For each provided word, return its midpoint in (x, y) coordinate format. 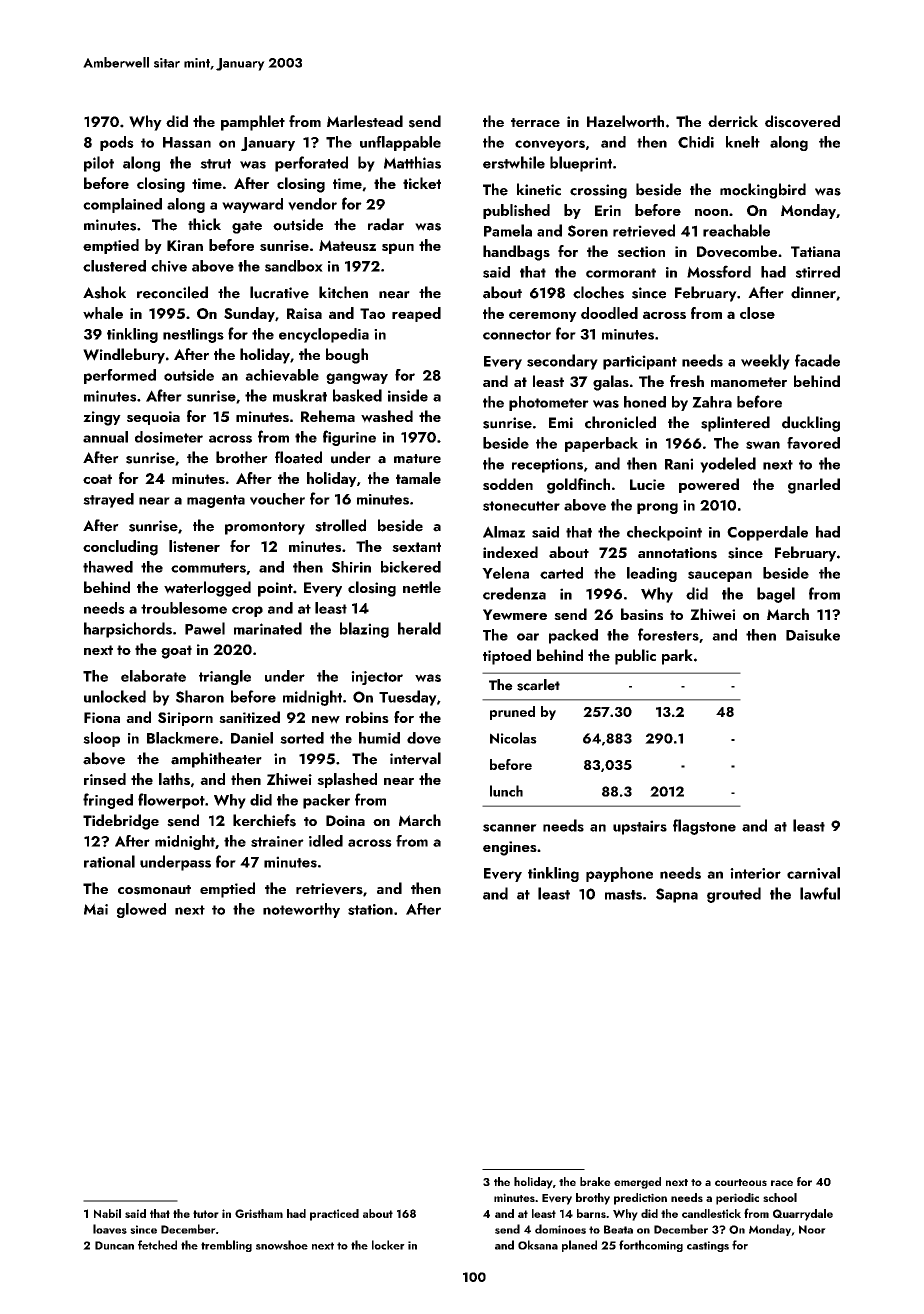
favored (813, 443)
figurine (349, 438)
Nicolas (513, 738)
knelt (743, 142)
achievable (282, 375)
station (370, 909)
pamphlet (253, 123)
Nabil (107, 1213)
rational (109, 861)
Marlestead (365, 121)
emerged (637, 1183)
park (677, 657)
